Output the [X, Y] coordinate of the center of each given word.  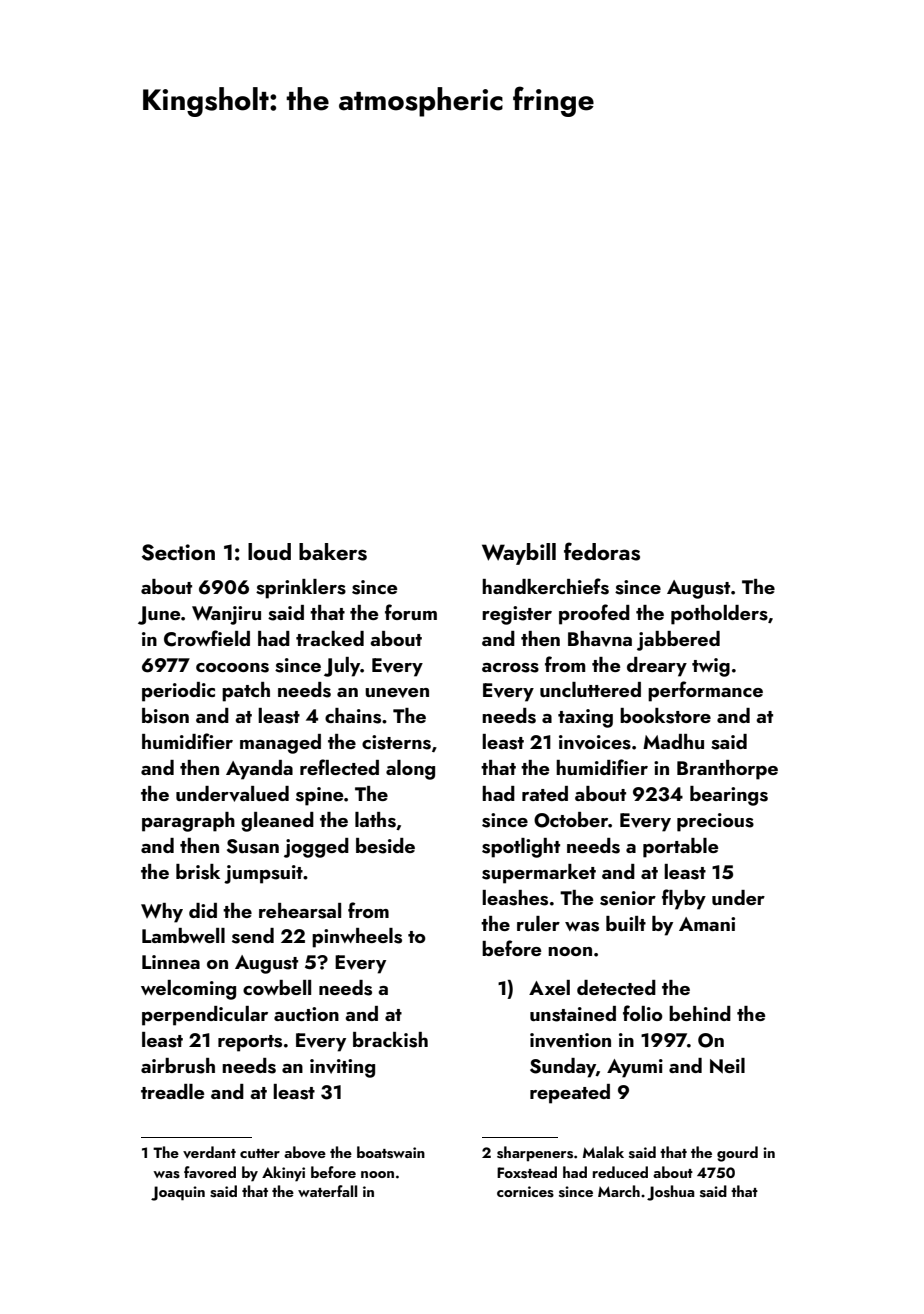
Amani [707, 924]
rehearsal [300, 911]
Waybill [519, 554]
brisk [198, 872]
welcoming [188, 990]
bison [165, 716]
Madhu [673, 741]
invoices [595, 742]
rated [545, 793]
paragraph [188, 822]
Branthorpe [727, 770]
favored [210, 1172]
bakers [333, 552]
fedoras [602, 551]
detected [616, 987]
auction [306, 1014]
